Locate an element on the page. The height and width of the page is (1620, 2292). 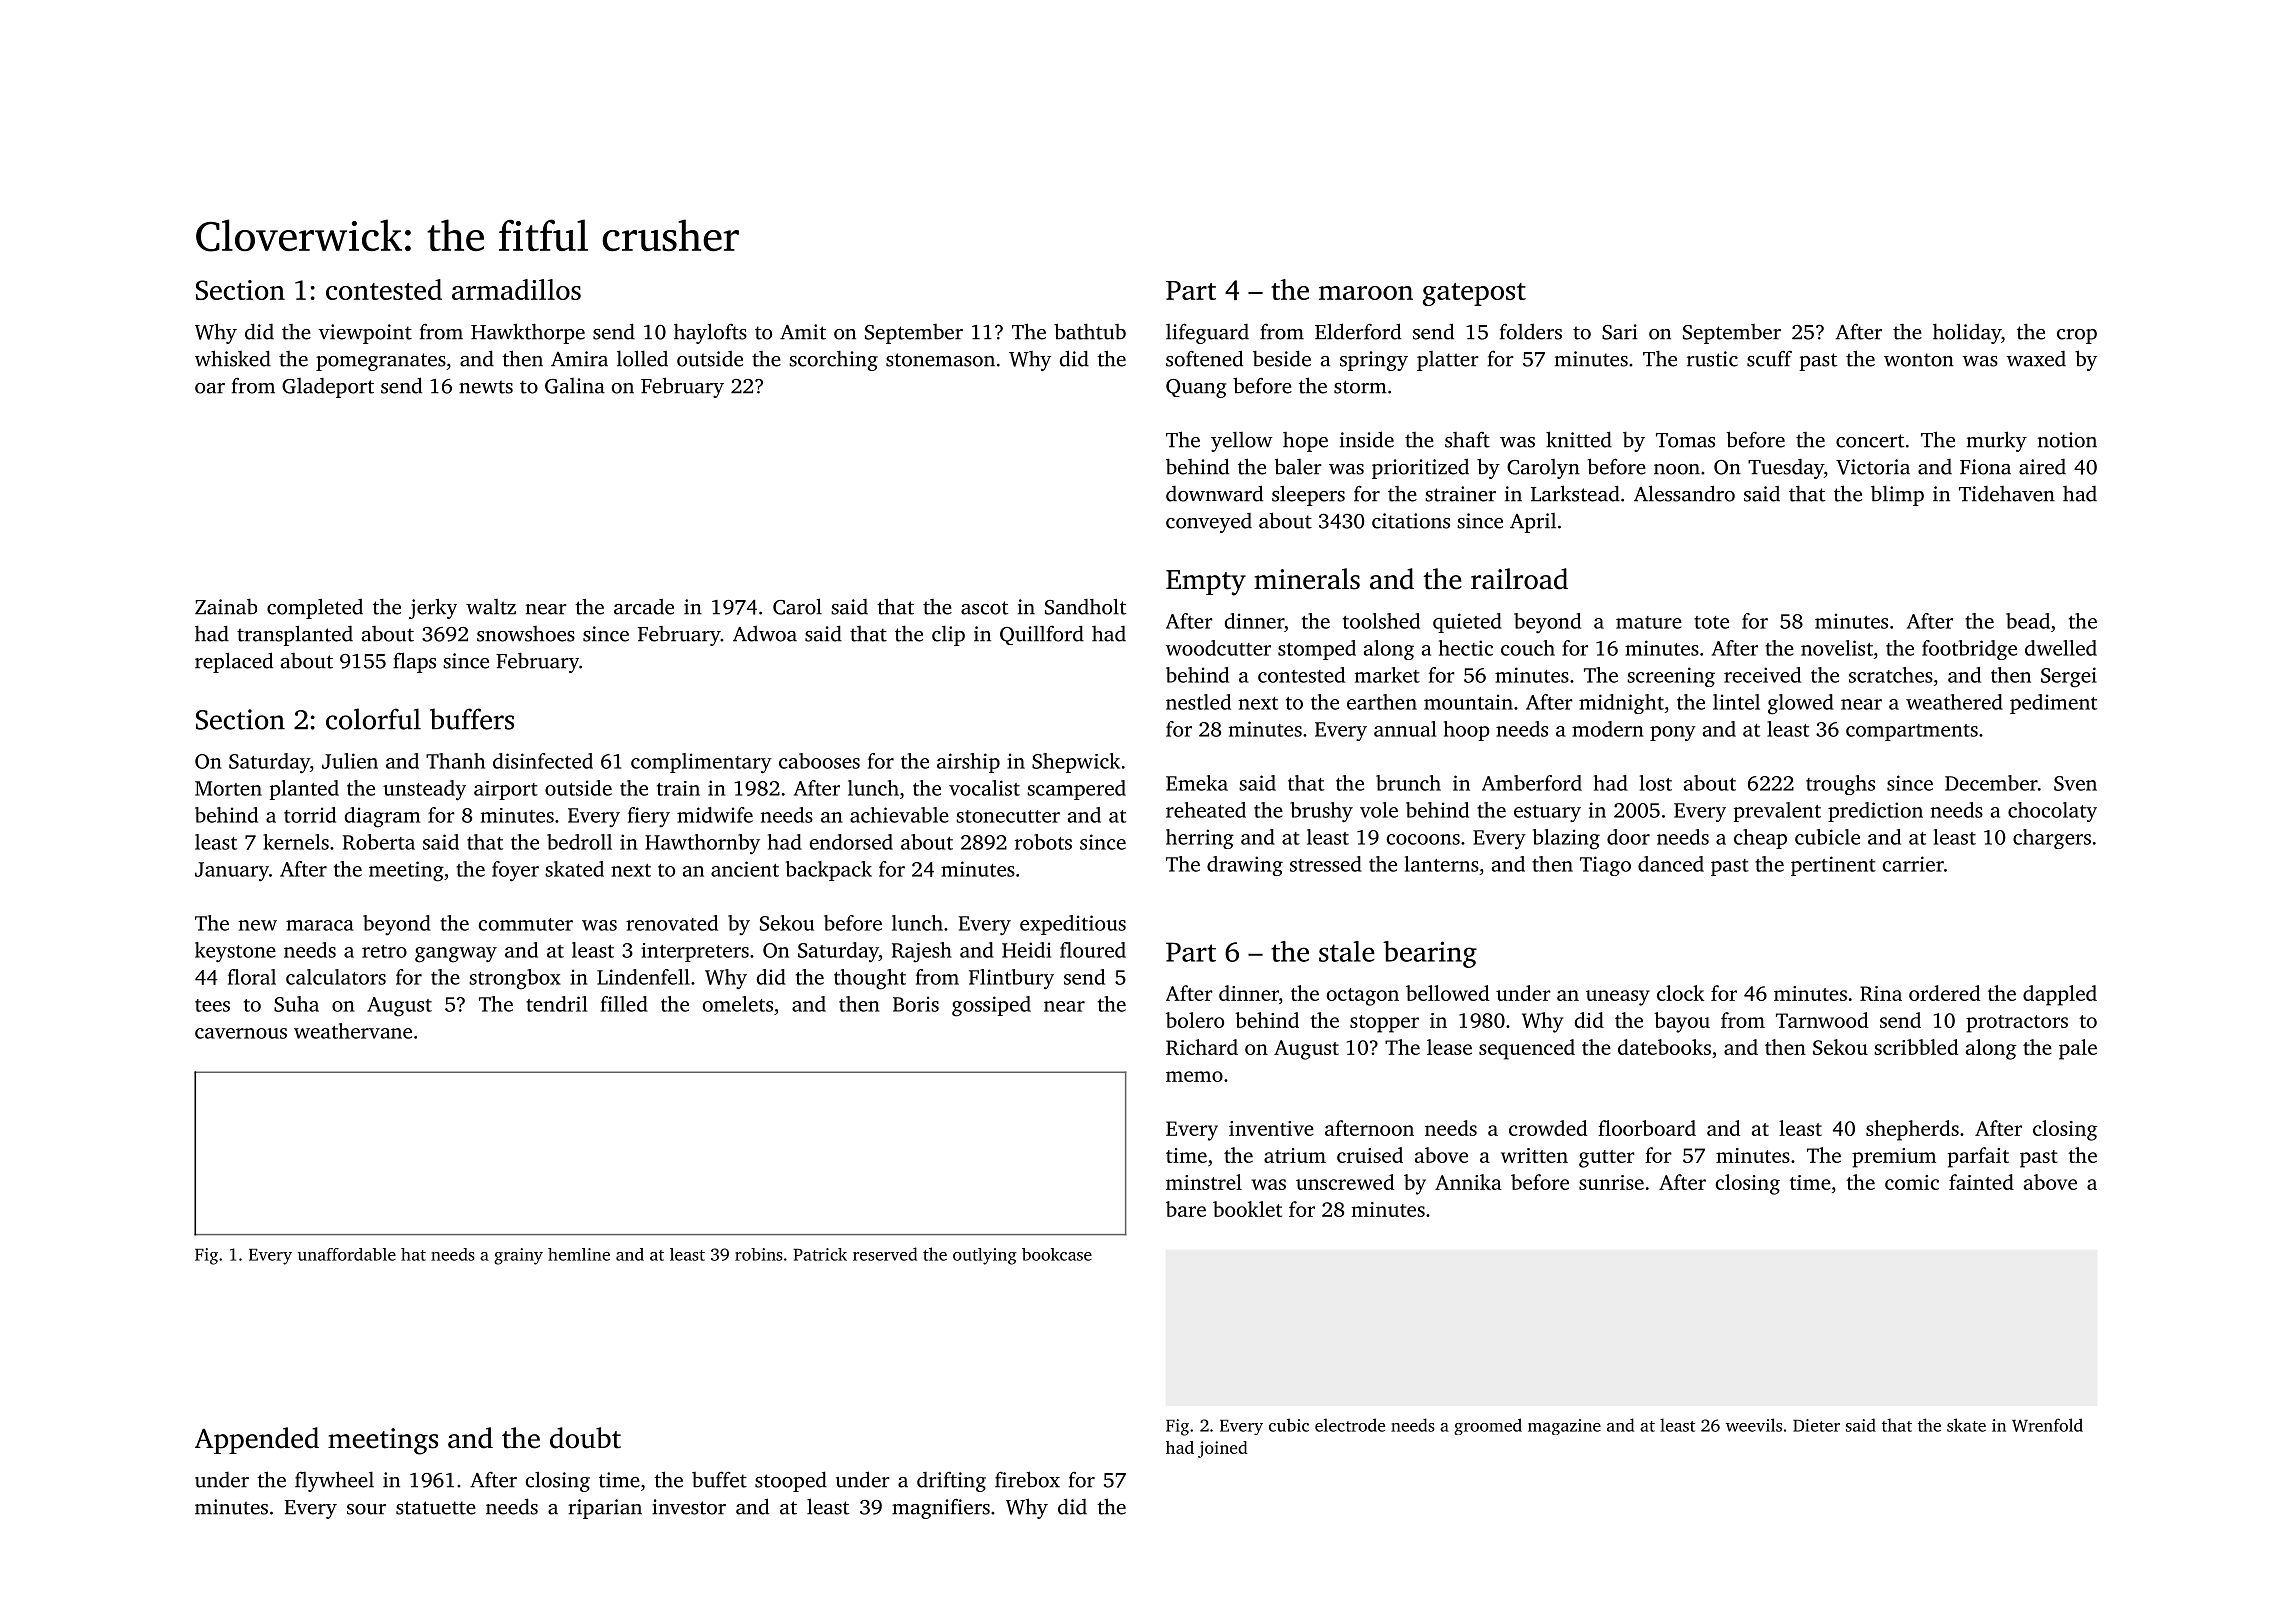
riparian is located at coordinates (605, 1509).
